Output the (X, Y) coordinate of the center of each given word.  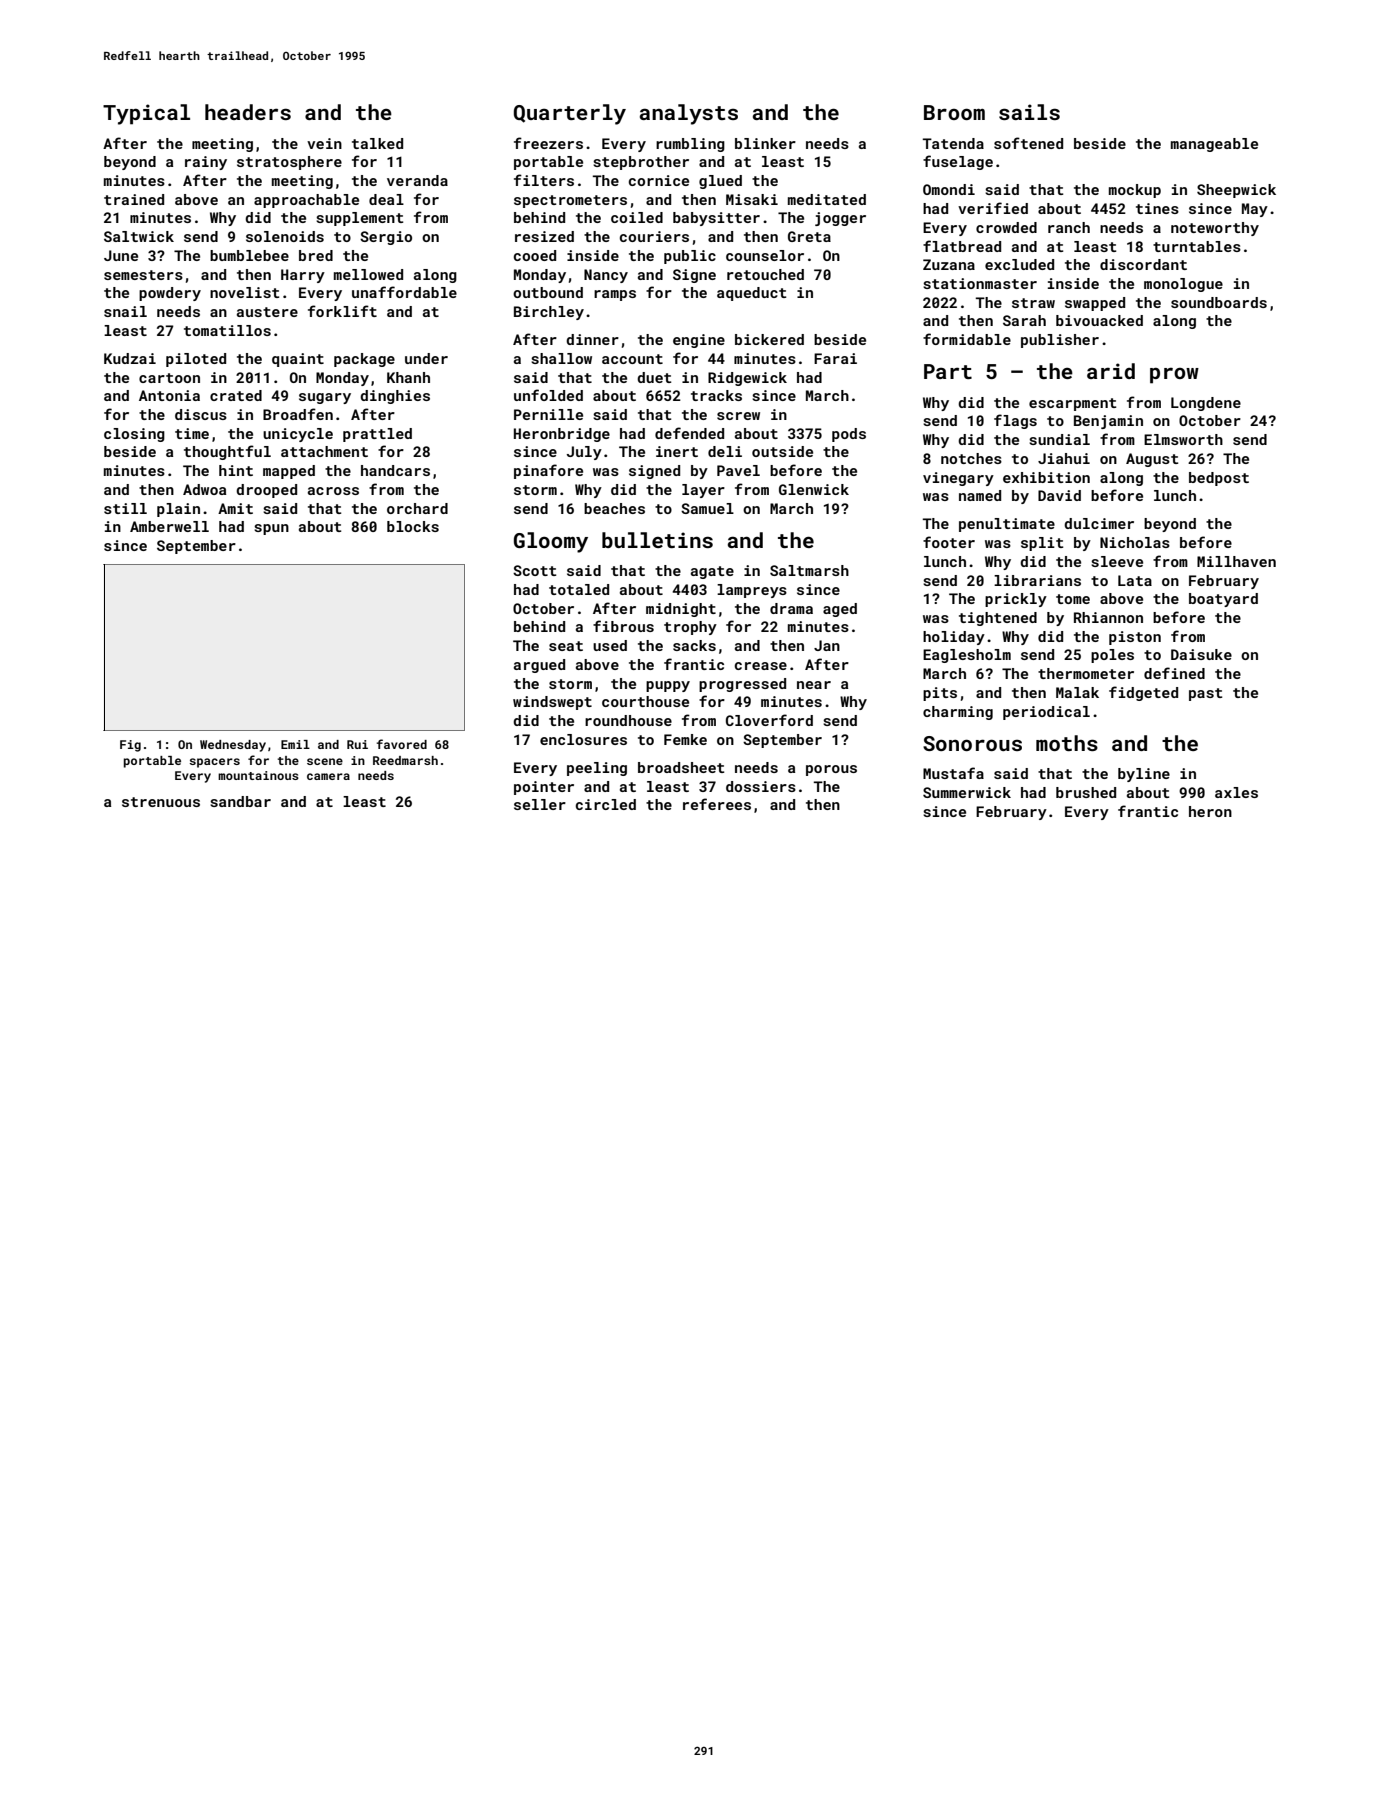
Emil (295, 744)
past (1205, 694)
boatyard (1223, 600)
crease (761, 666)
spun (271, 529)
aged (840, 610)
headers (248, 112)
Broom (954, 112)
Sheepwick (1236, 191)
